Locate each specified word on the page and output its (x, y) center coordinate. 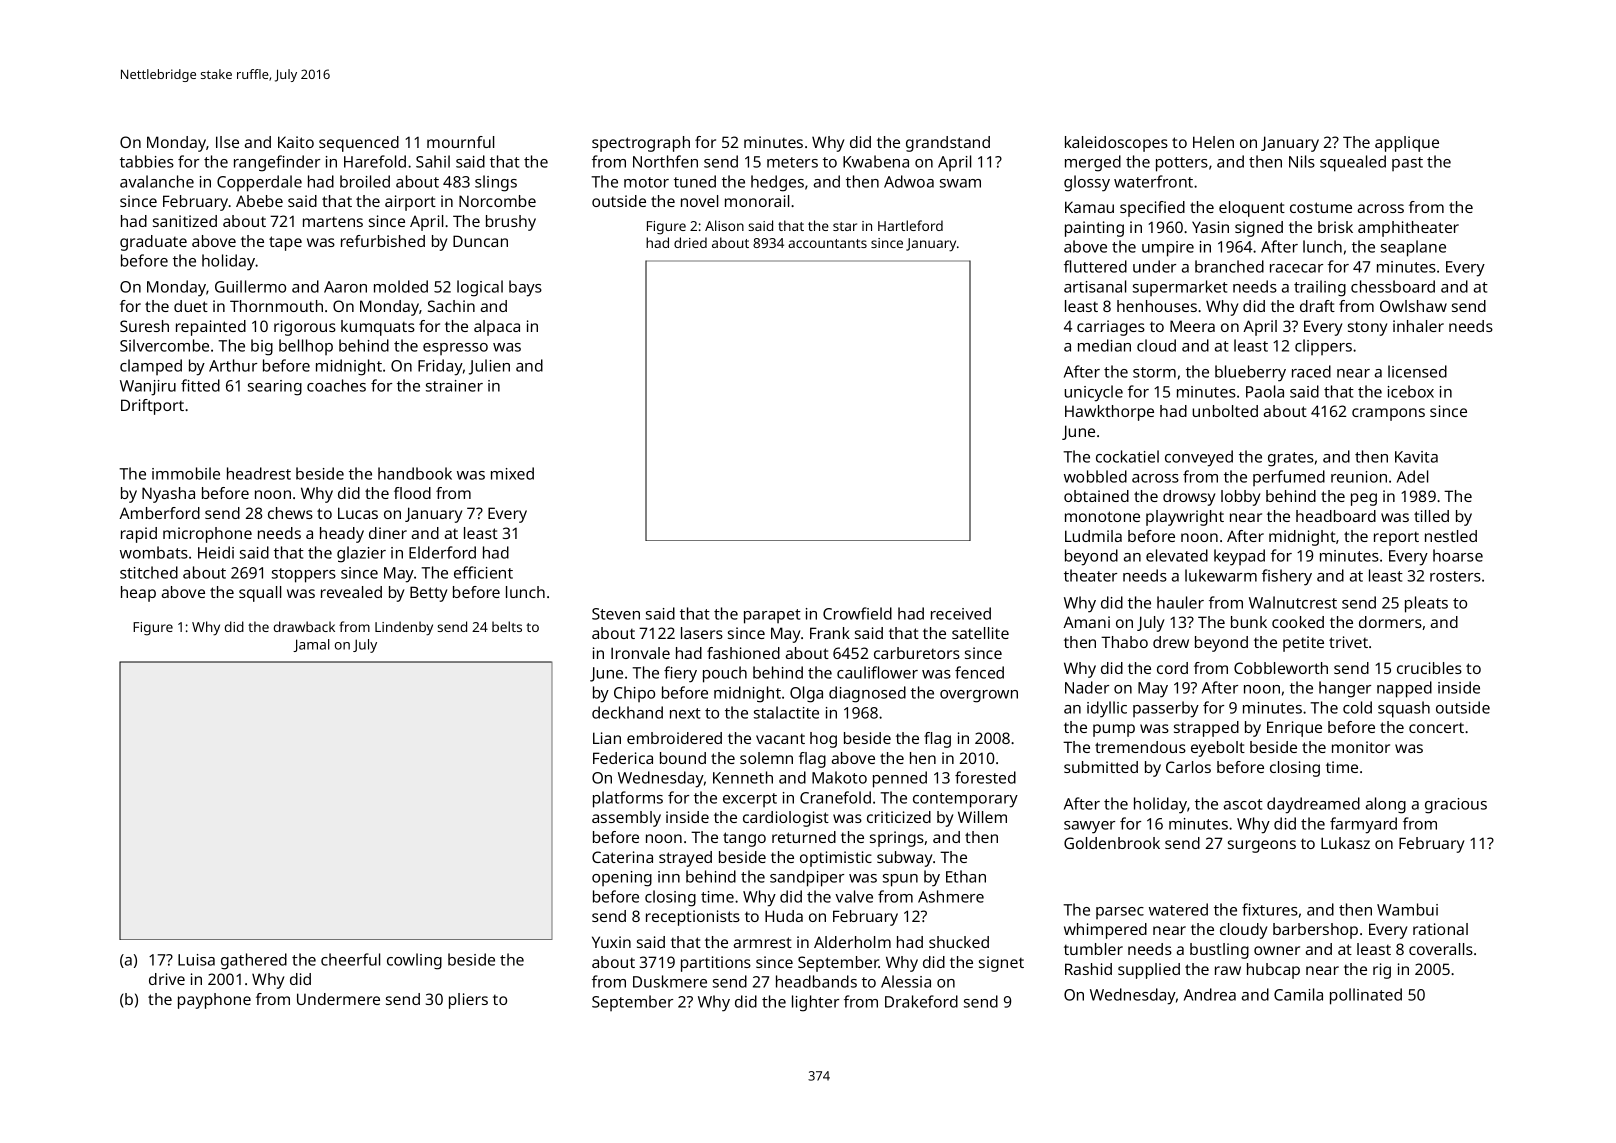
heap (138, 594)
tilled (1431, 516)
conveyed (1199, 458)
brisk (1335, 227)
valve (854, 896)
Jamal (311, 645)
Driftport (152, 407)
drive (167, 979)
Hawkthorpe (1109, 413)
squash (1404, 709)
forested (985, 777)
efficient (483, 572)
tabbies (147, 161)
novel (699, 201)
